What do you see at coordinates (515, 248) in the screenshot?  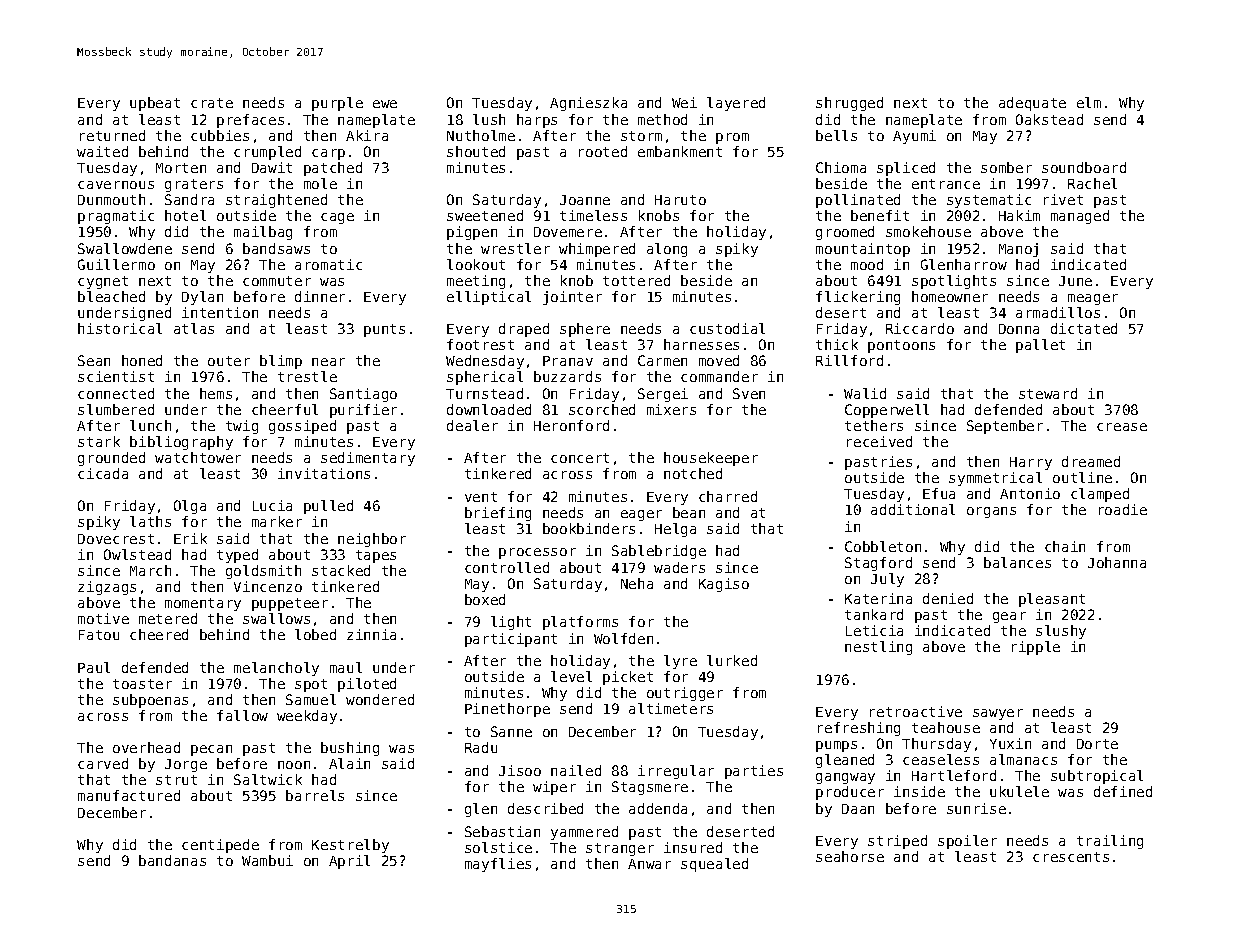 I see `wrestler` at bounding box center [515, 248].
